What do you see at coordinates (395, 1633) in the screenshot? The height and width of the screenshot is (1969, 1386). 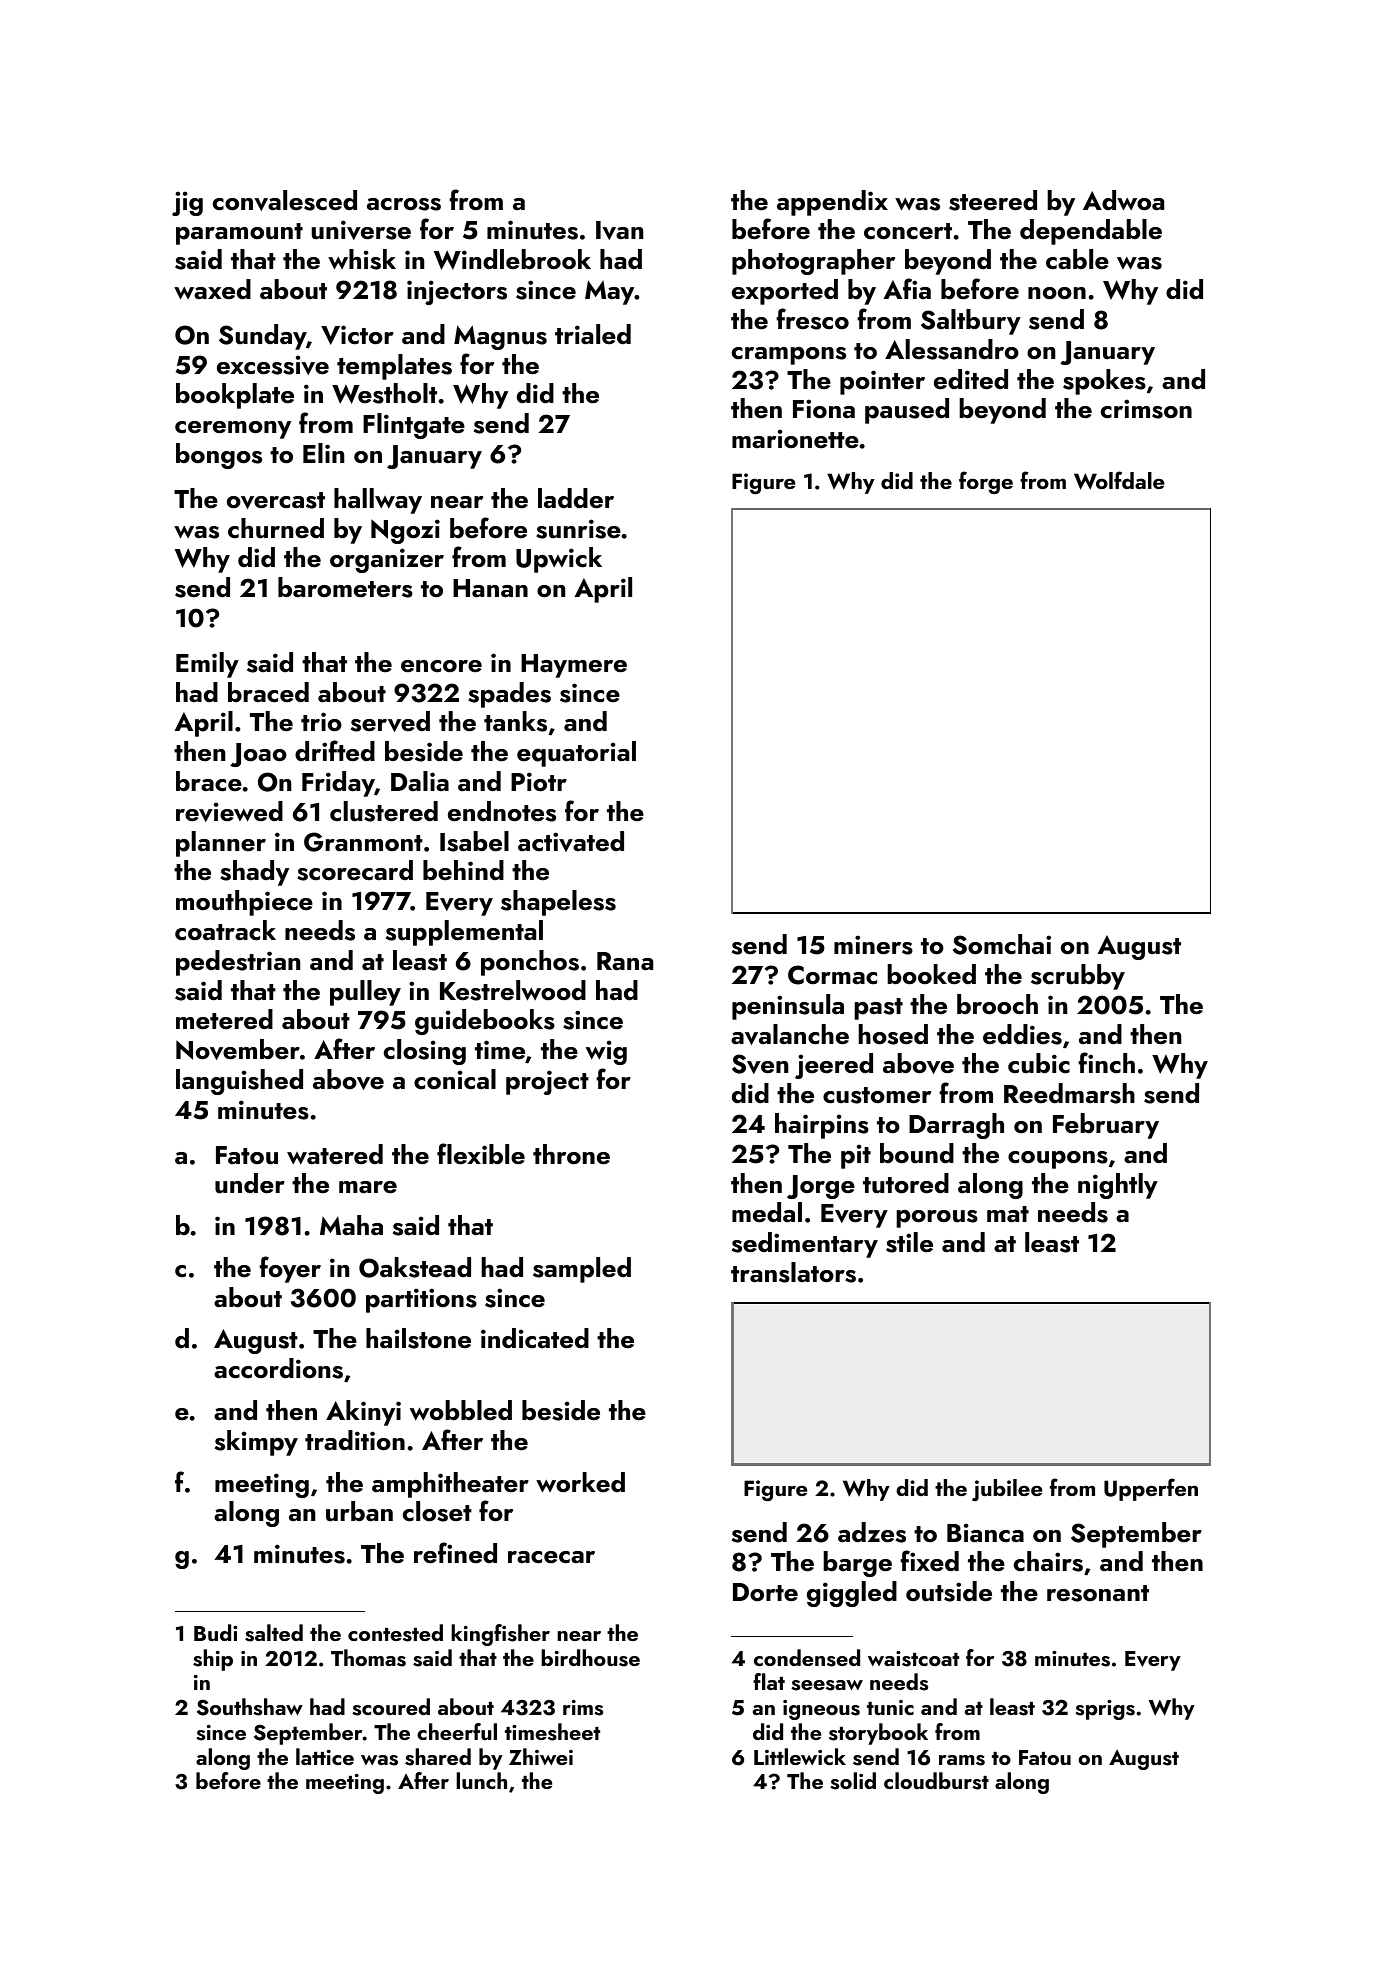 I see `contested` at bounding box center [395, 1633].
